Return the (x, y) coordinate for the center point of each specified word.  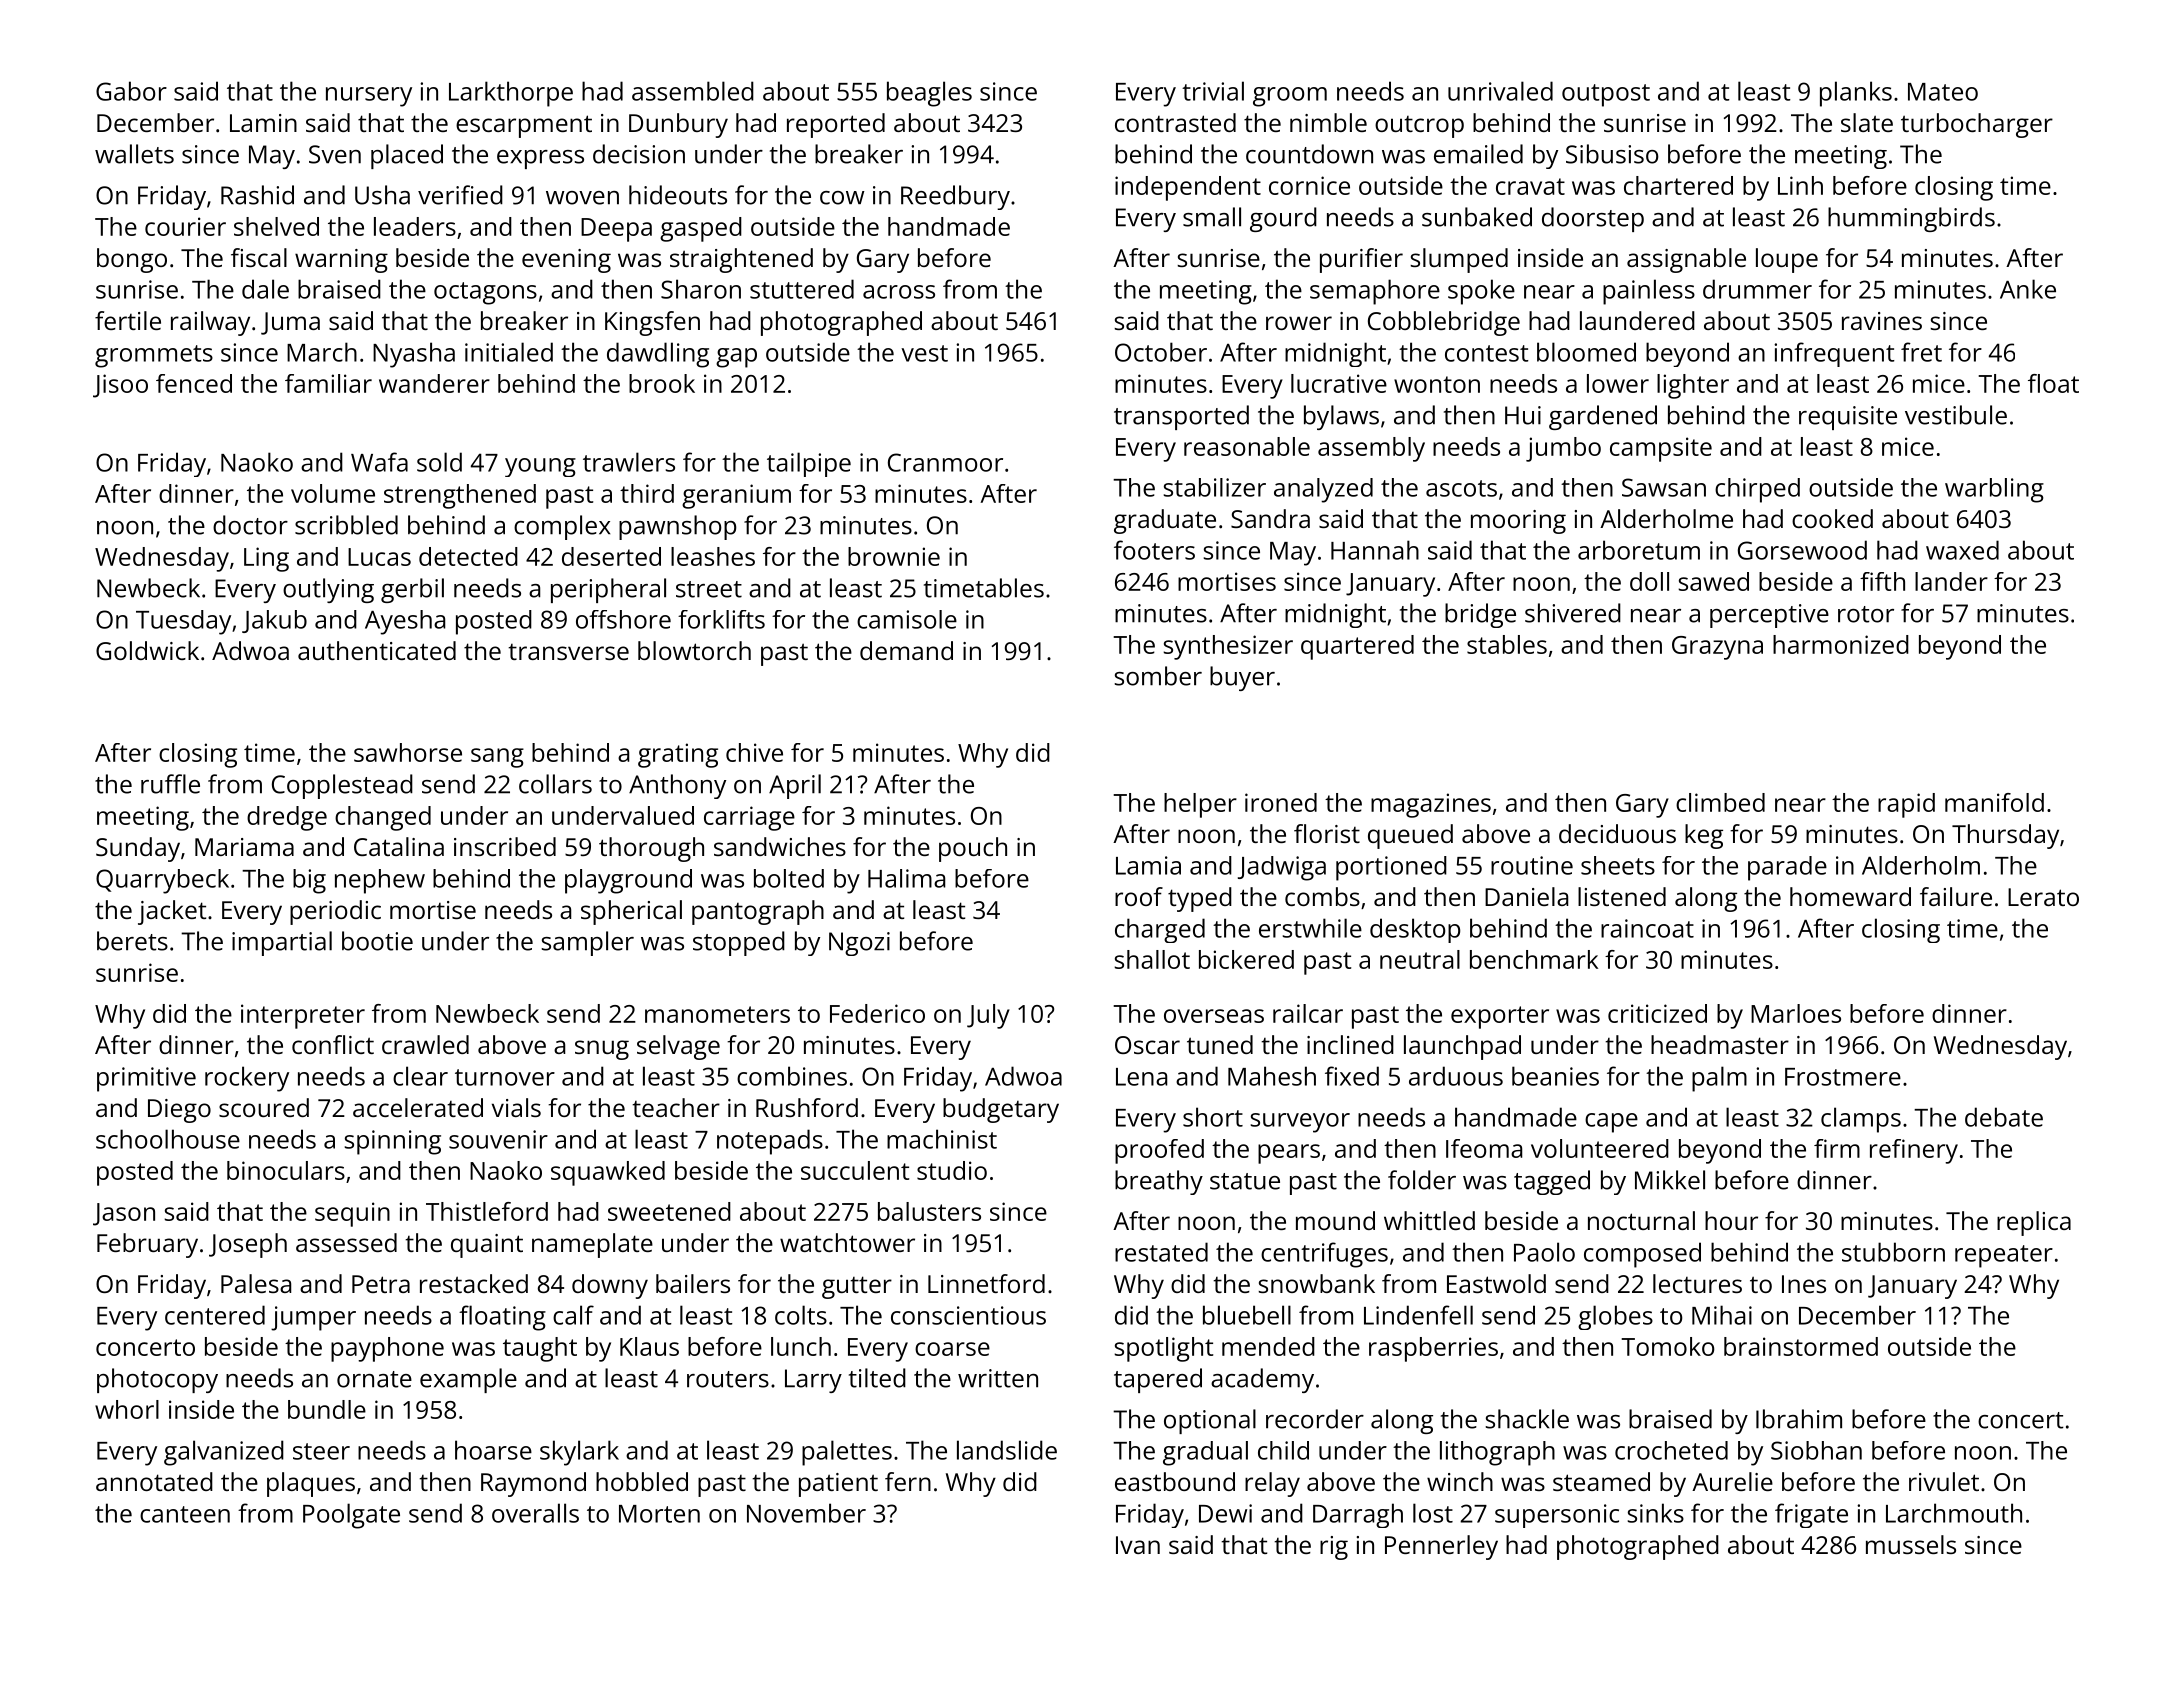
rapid (1906, 805)
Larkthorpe (511, 94)
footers (1154, 550)
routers (728, 1379)
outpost (1606, 95)
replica (2034, 1223)
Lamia (1148, 865)
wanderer (434, 383)
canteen (185, 1514)
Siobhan (1816, 1450)
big (309, 881)
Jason (124, 1214)
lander (1951, 581)
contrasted (1175, 122)
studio (952, 1170)
